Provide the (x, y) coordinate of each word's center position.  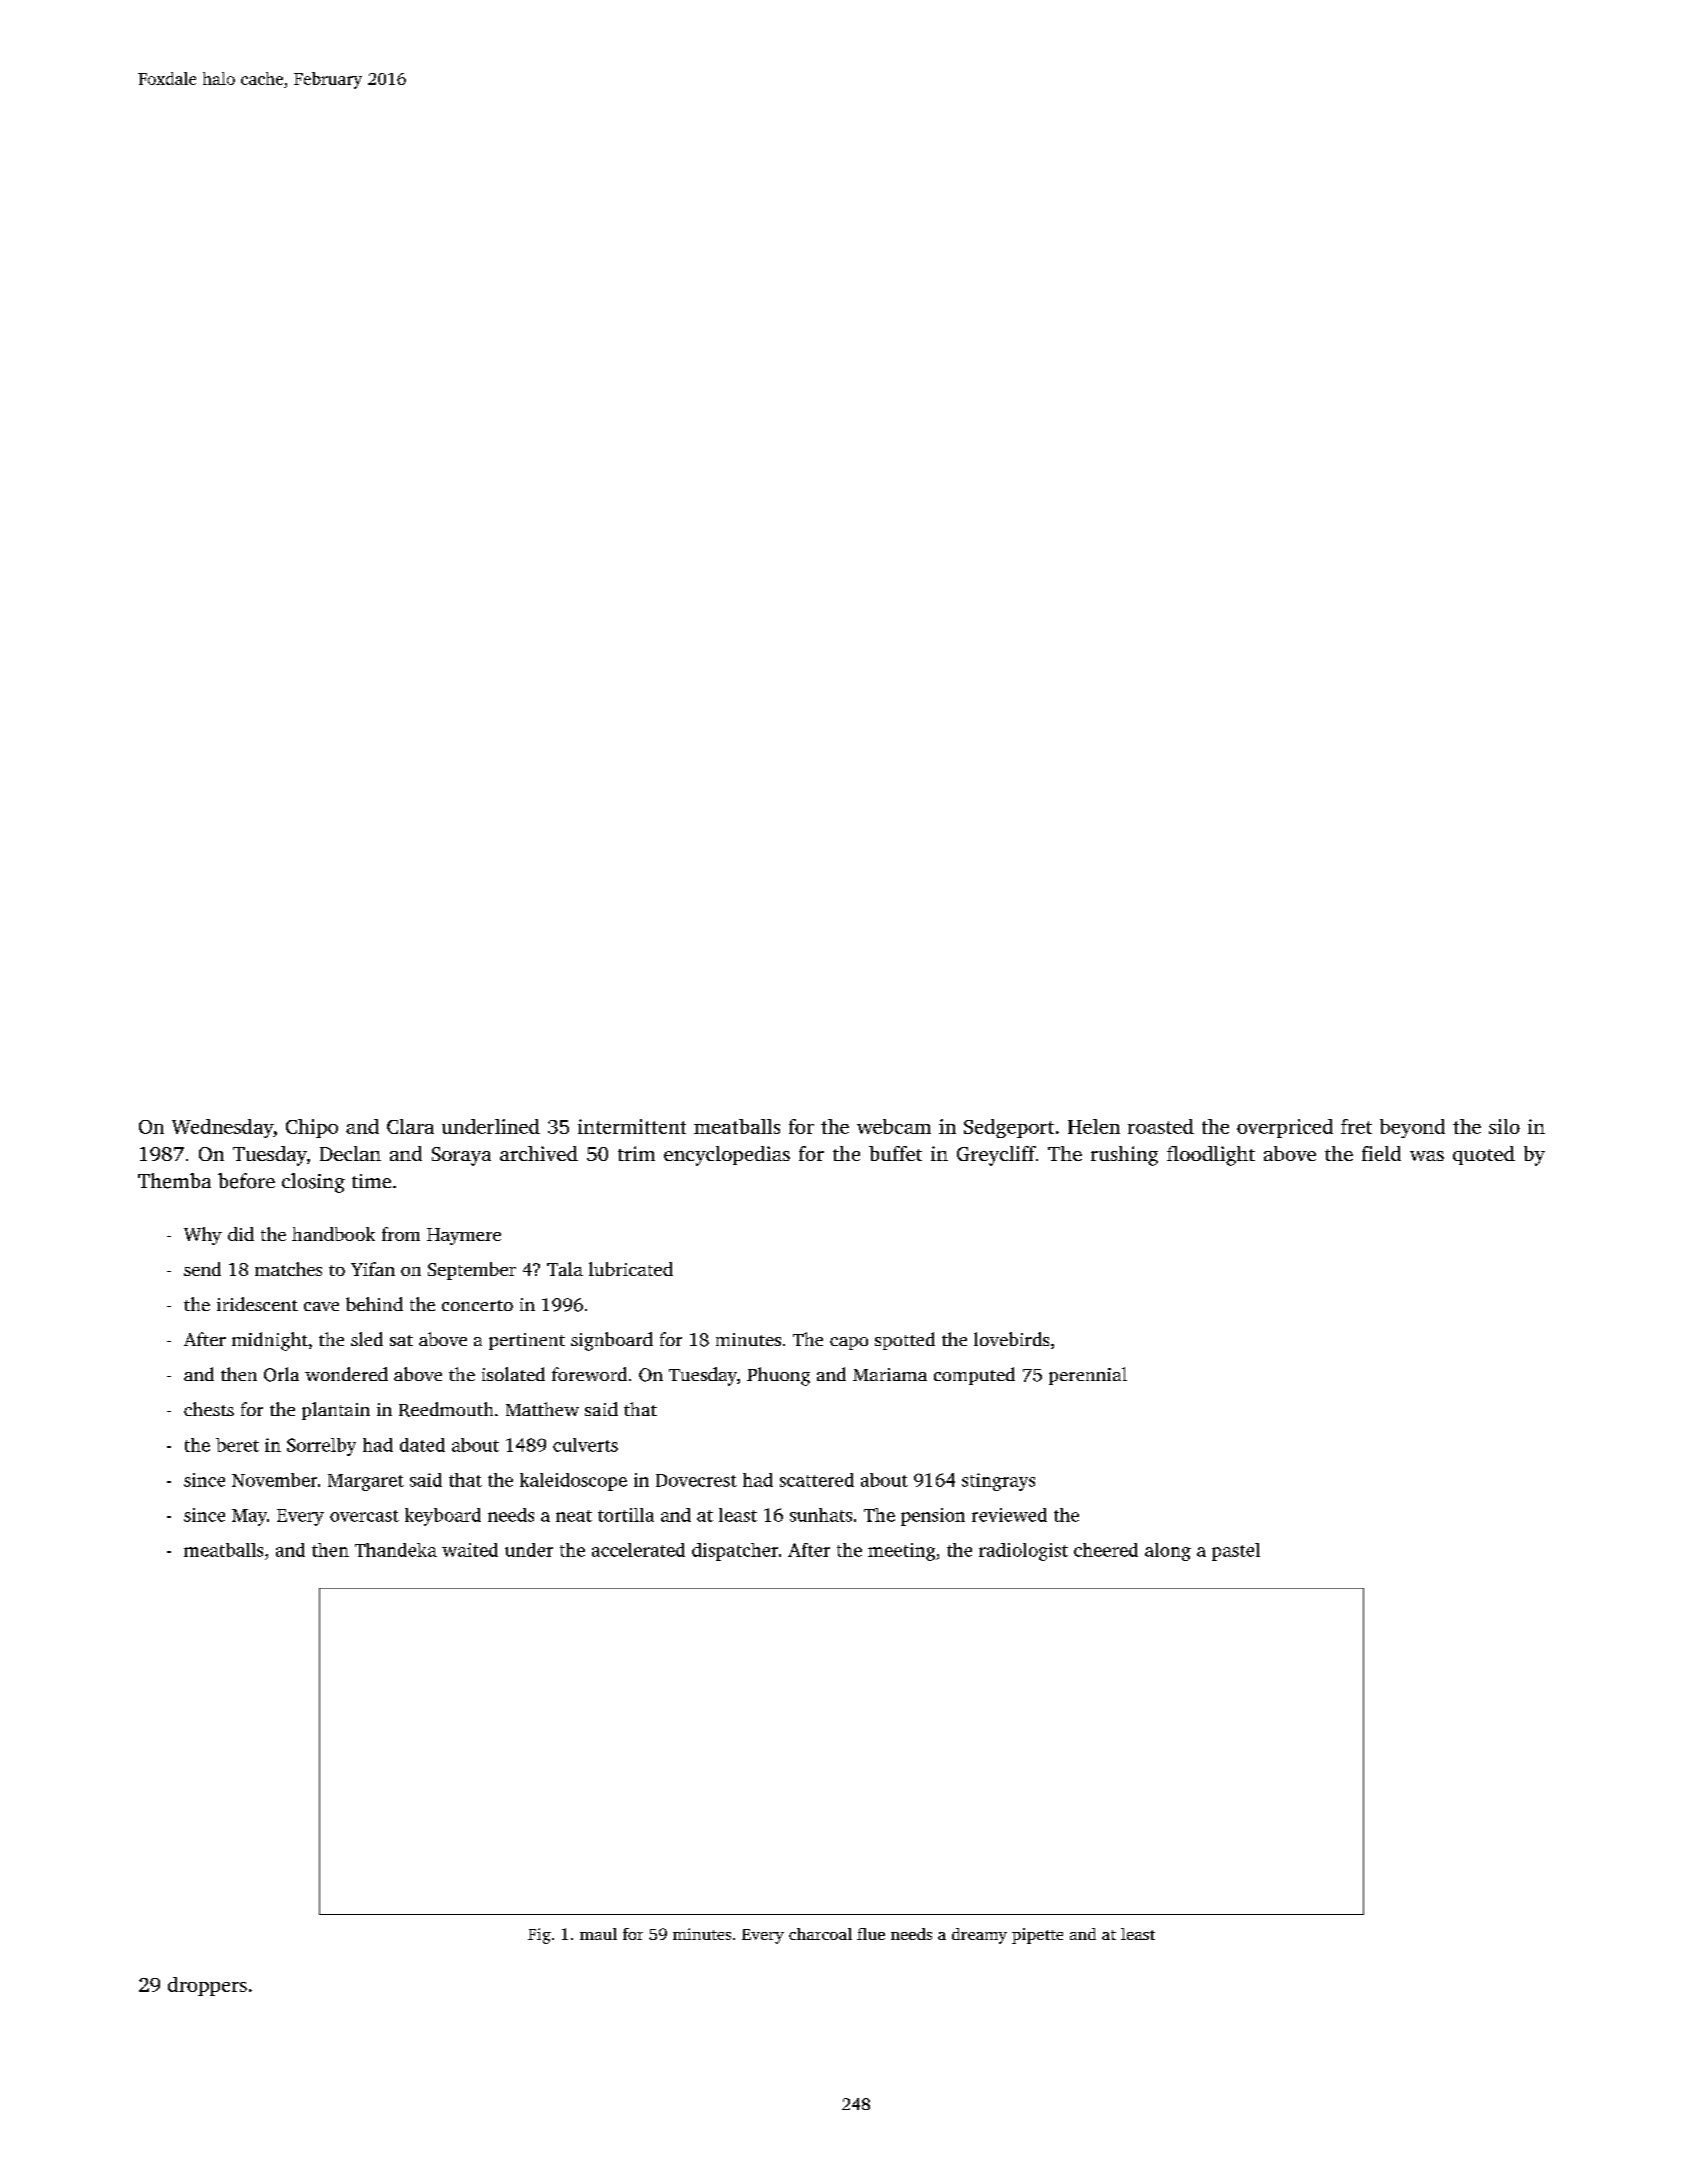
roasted (1161, 1126)
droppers (207, 1986)
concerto (477, 1305)
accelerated (638, 1550)
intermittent (632, 1126)
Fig (539, 1936)
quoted (1484, 1155)
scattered (817, 1480)
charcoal (820, 1934)
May (249, 1517)
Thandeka (396, 1550)
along (1168, 1552)
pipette (1037, 1936)
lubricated (631, 1269)
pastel (1236, 1552)
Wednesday (222, 1128)
